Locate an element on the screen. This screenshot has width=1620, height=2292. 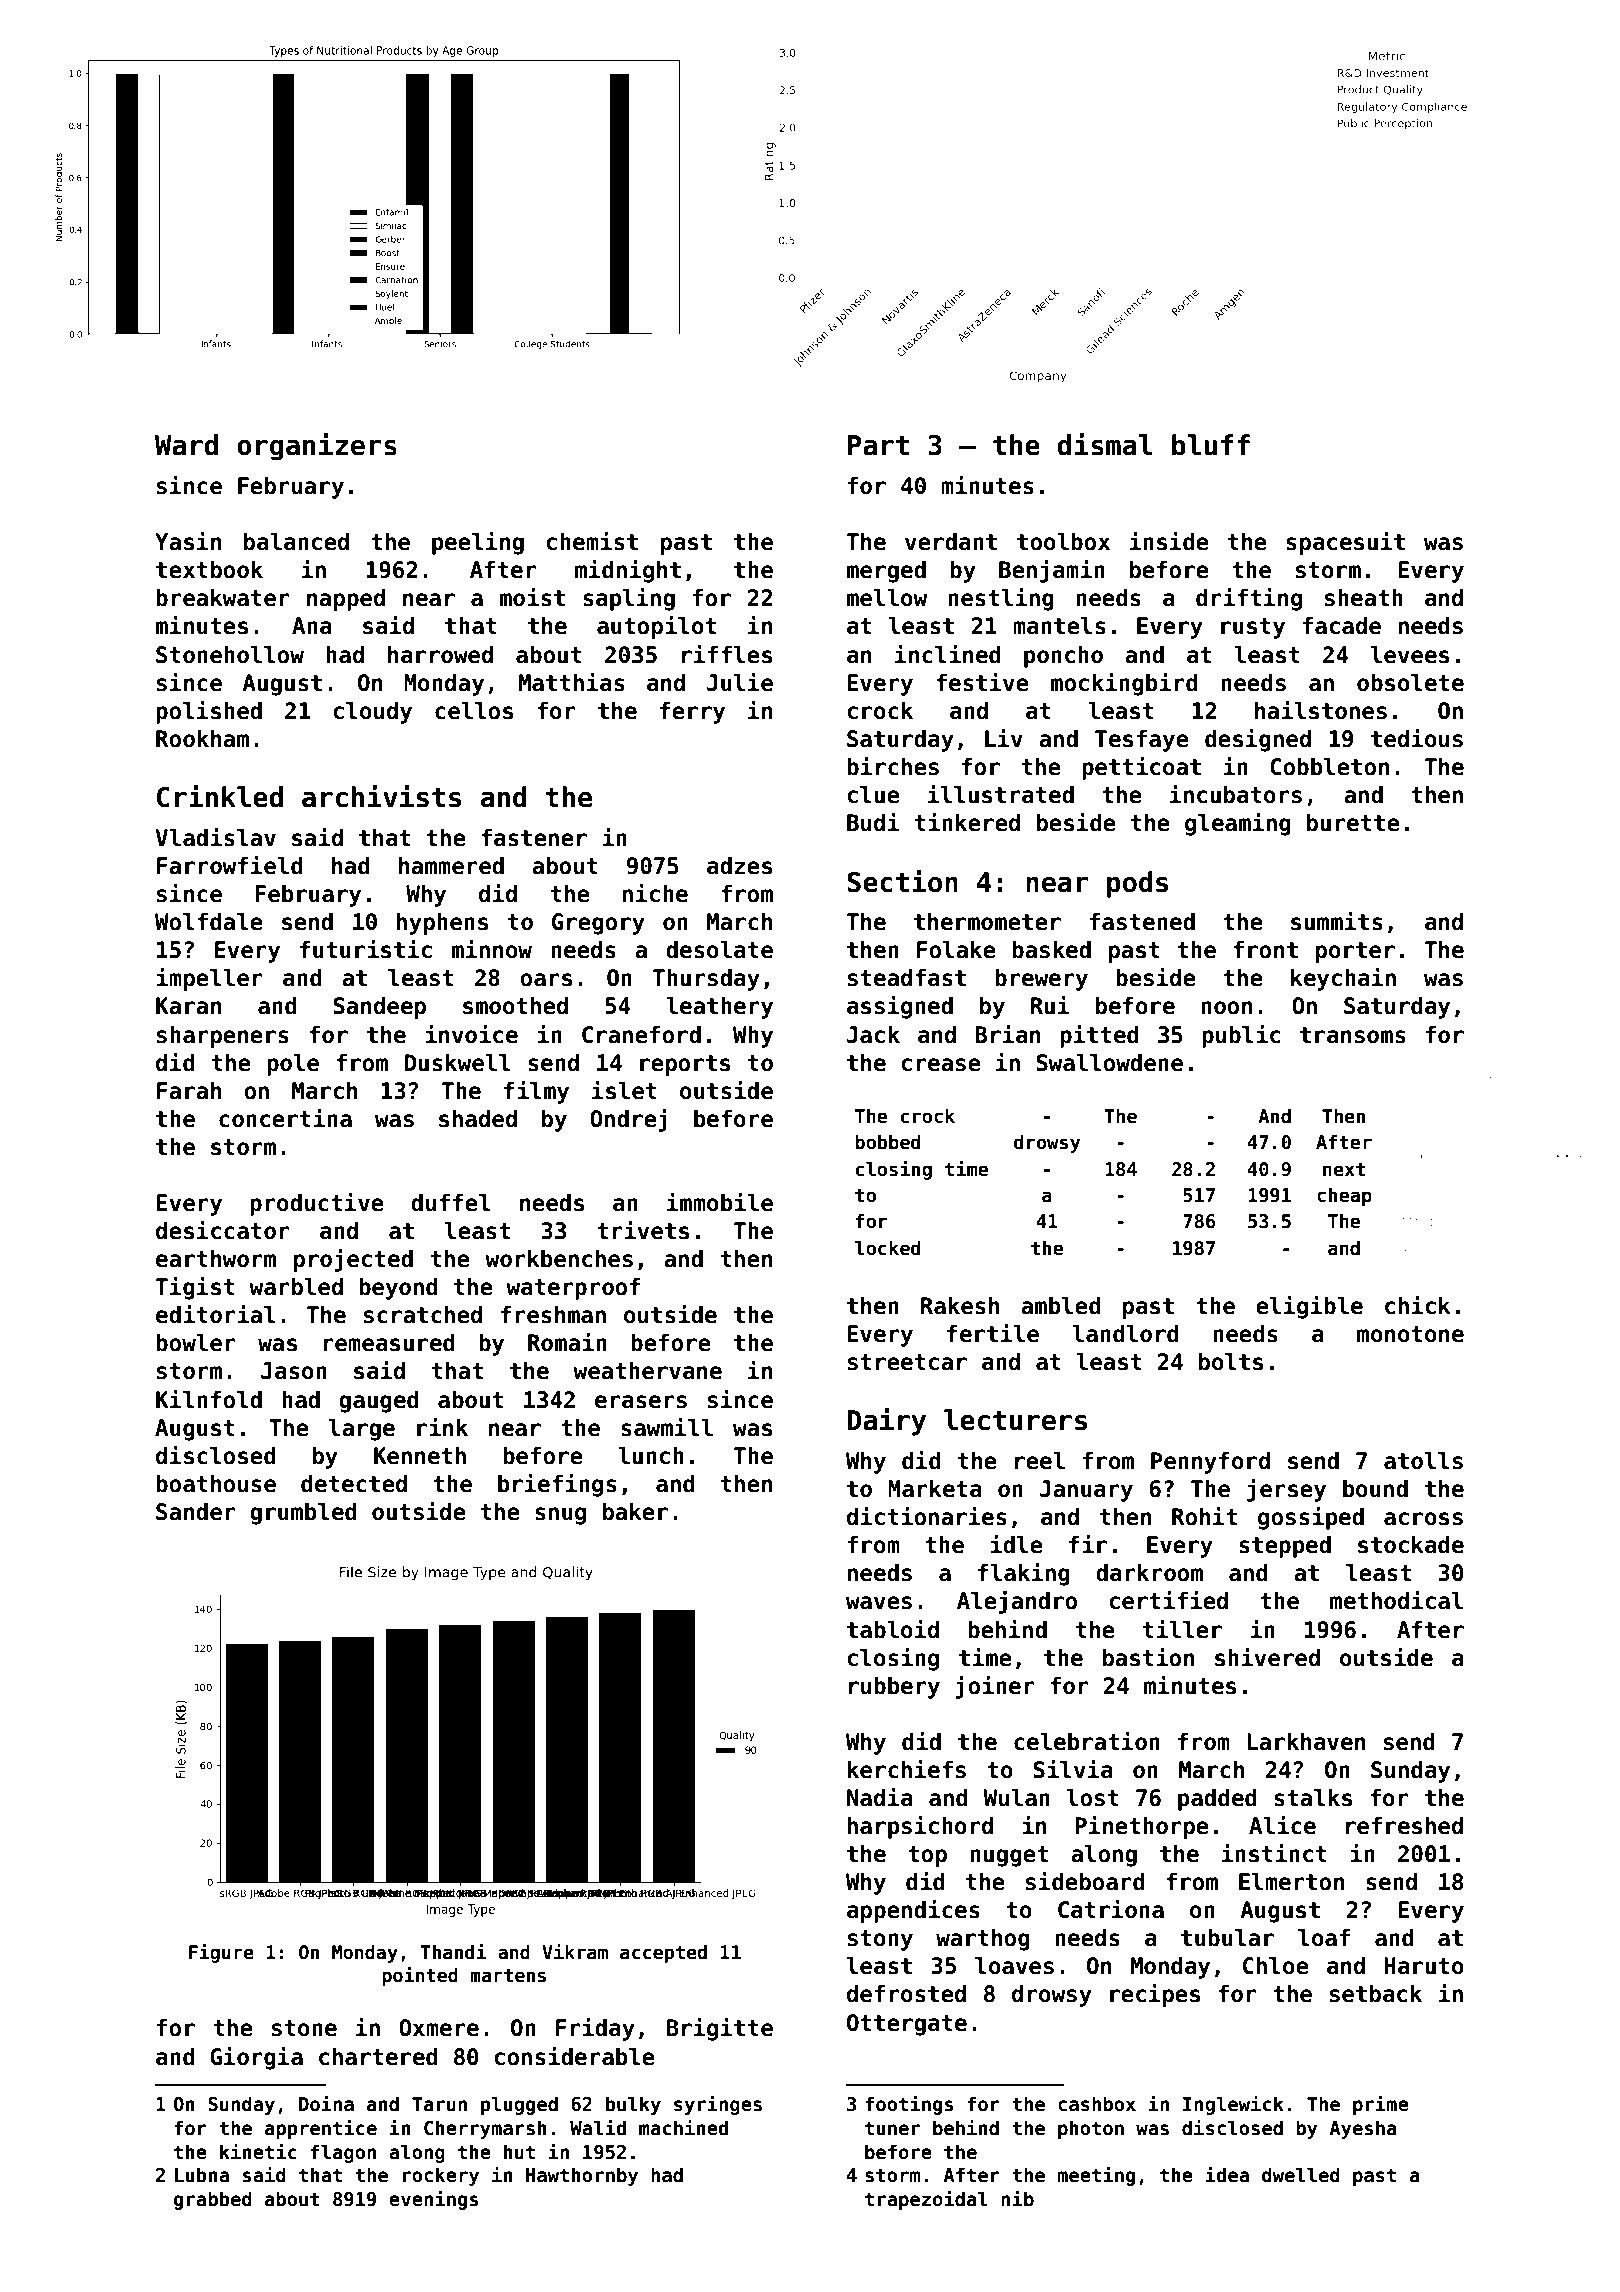
midnight is located at coordinates (628, 571).
